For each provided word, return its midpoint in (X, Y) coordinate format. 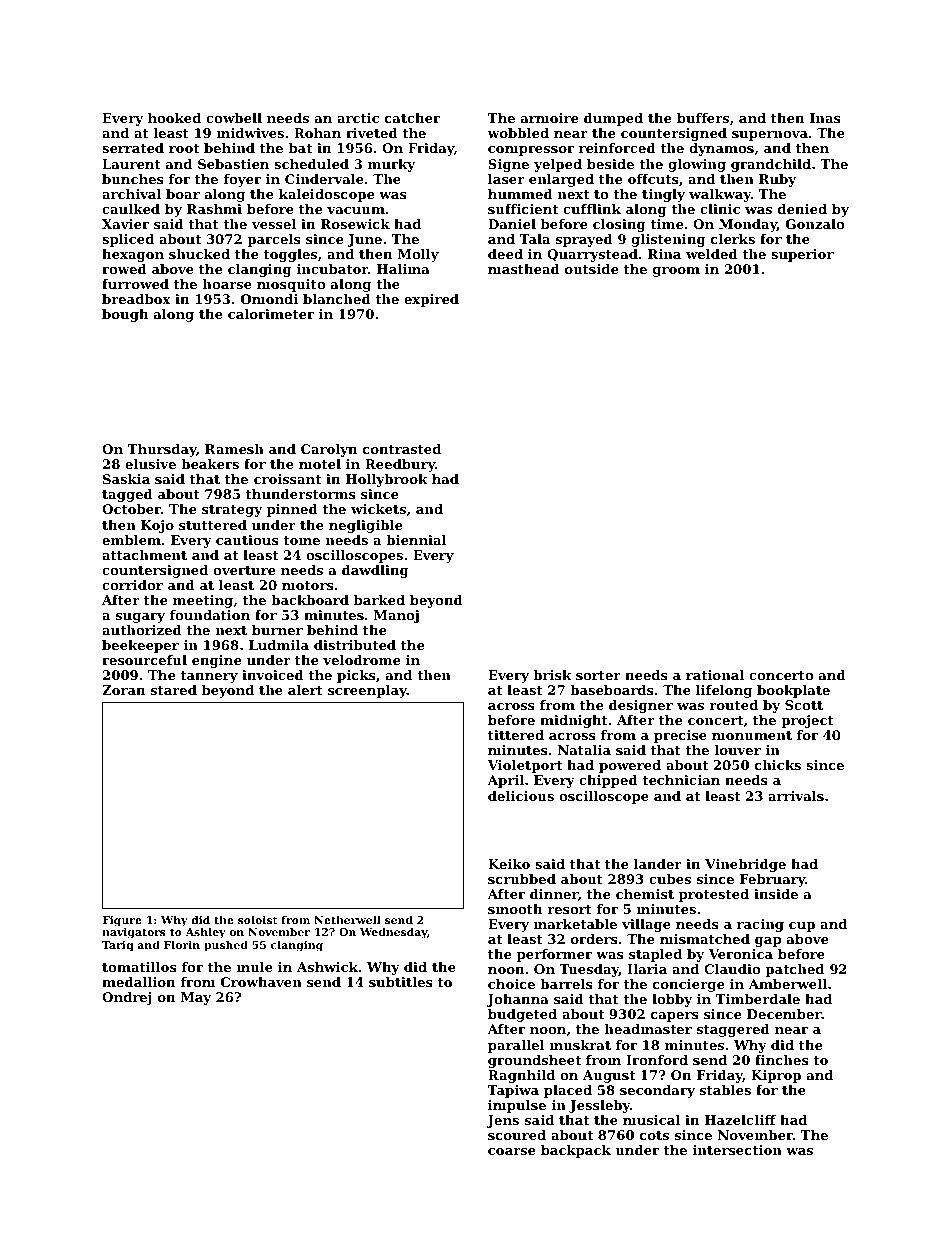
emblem (131, 540)
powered (630, 766)
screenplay (367, 691)
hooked (174, 118)
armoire (549, 118)
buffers (703, 118)
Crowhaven (261, 982)
